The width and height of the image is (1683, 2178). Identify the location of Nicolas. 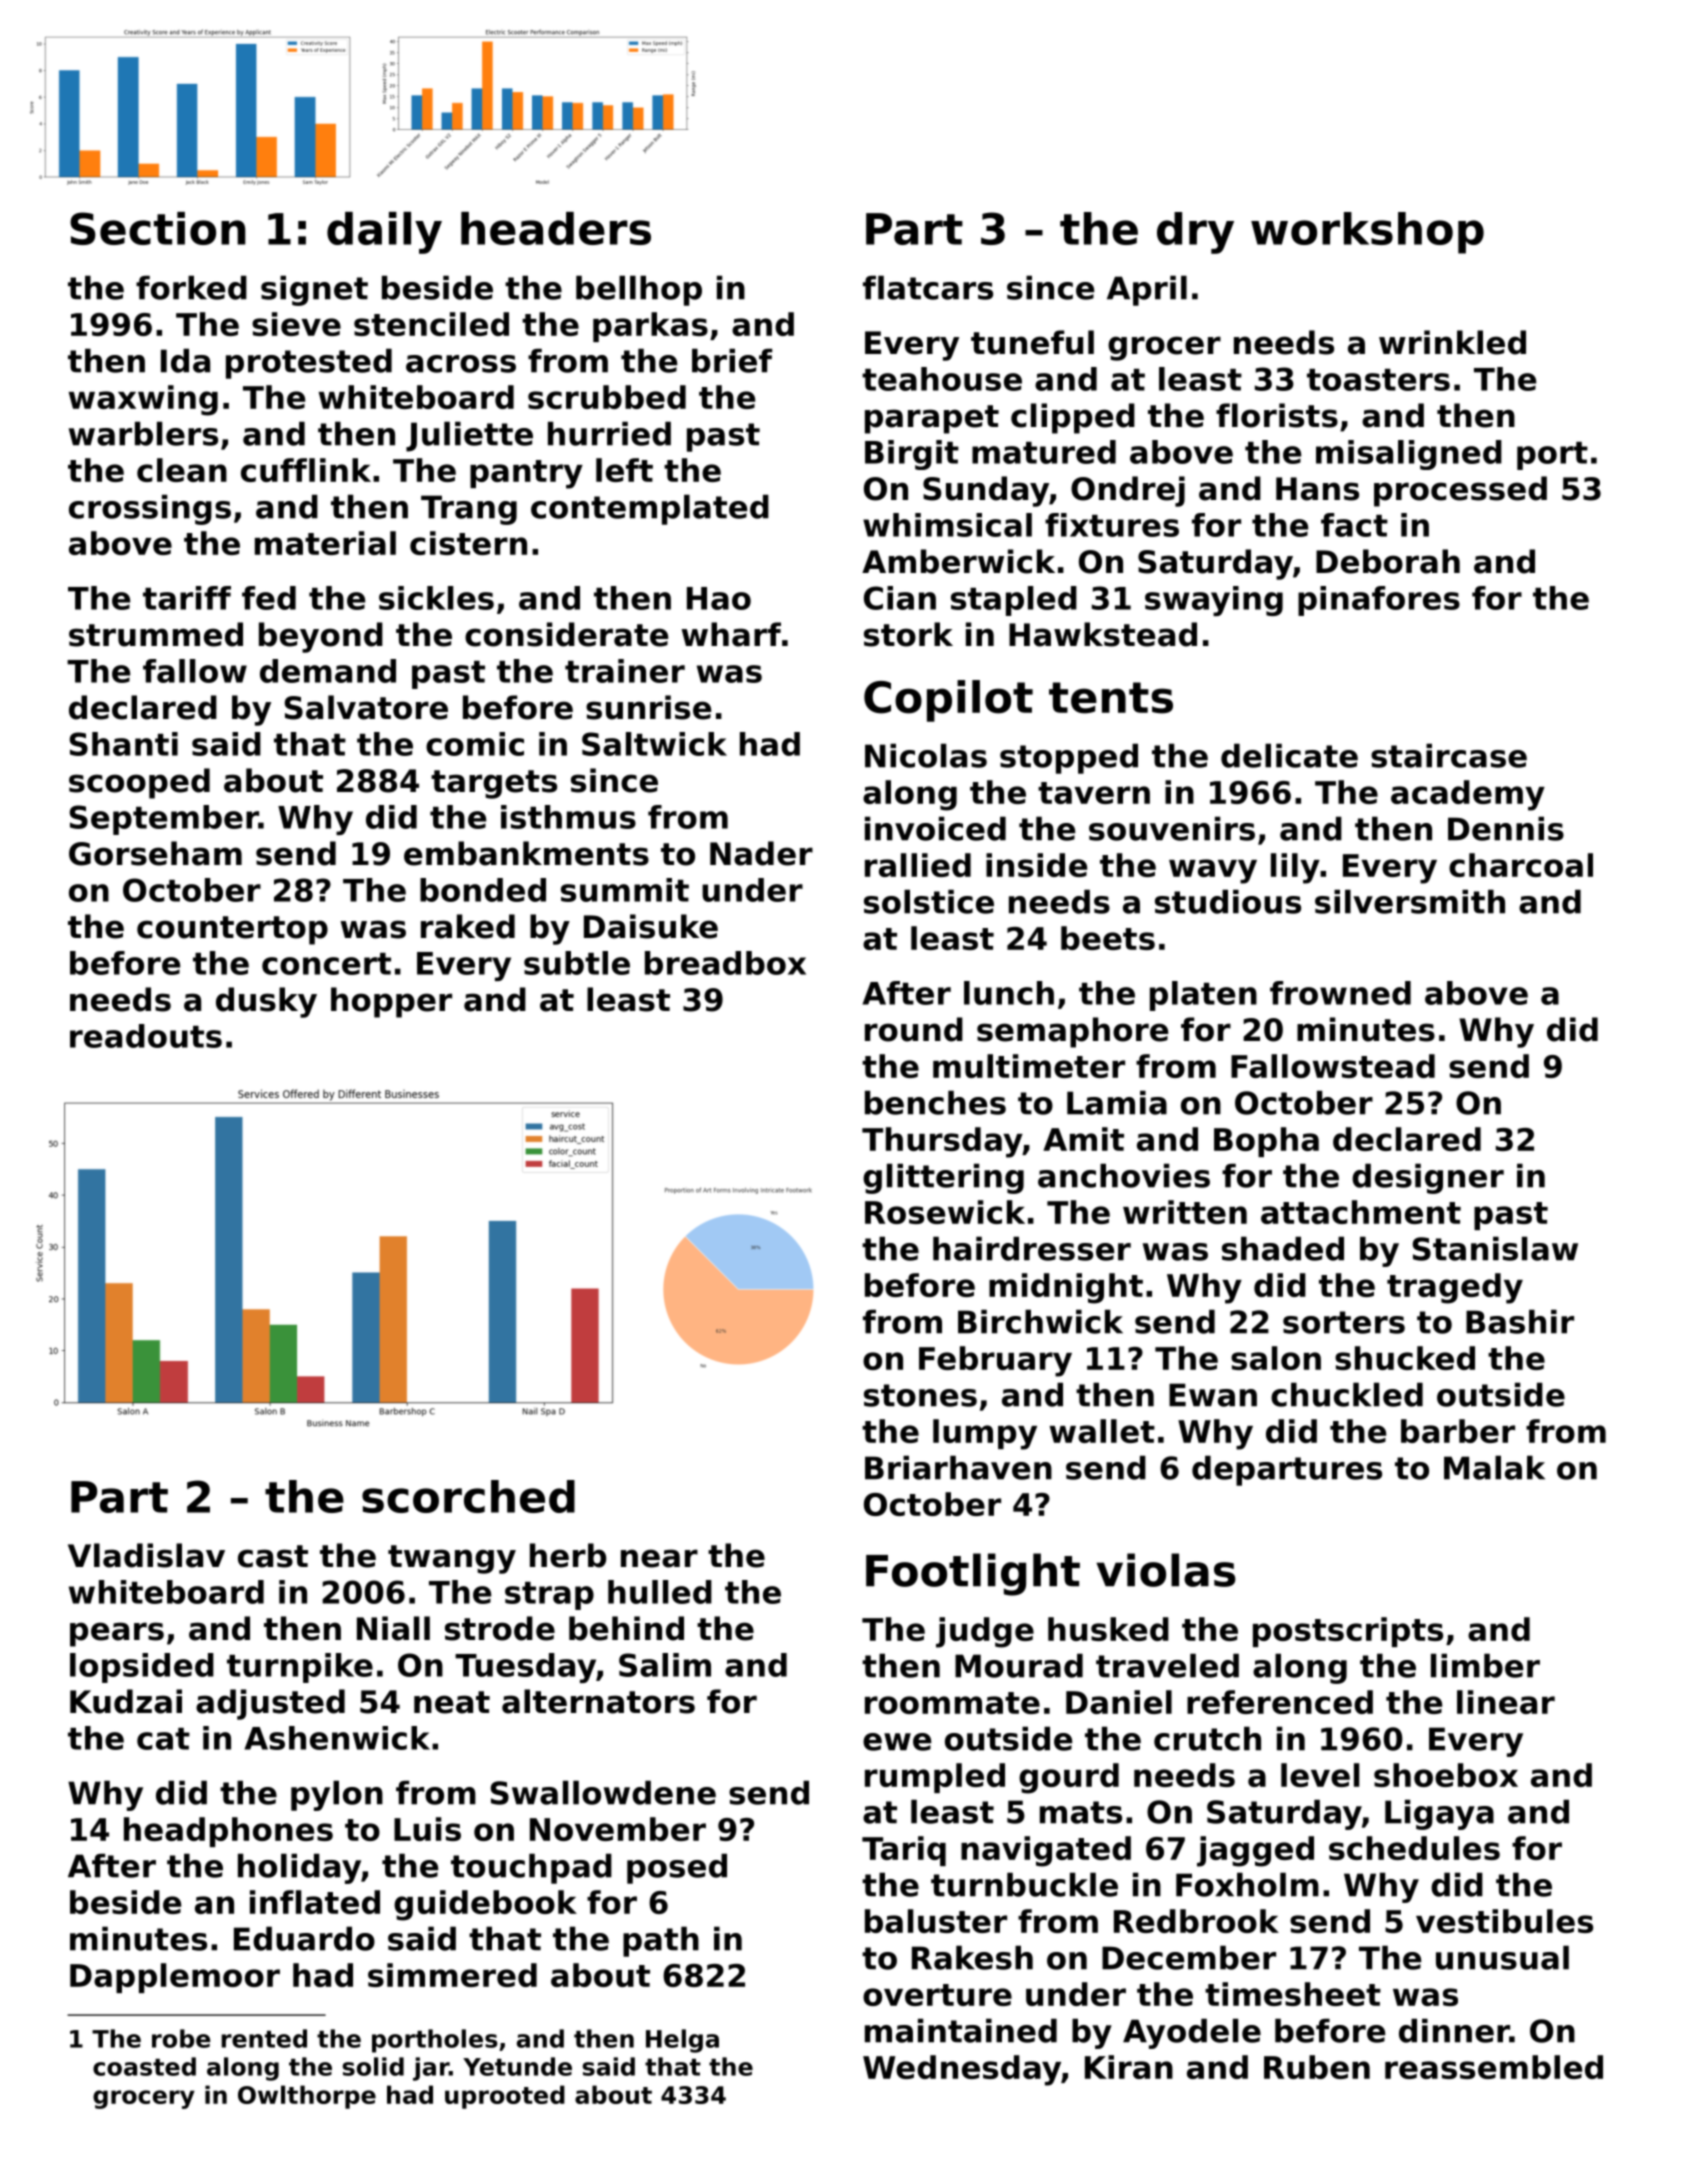
(926, 755).
